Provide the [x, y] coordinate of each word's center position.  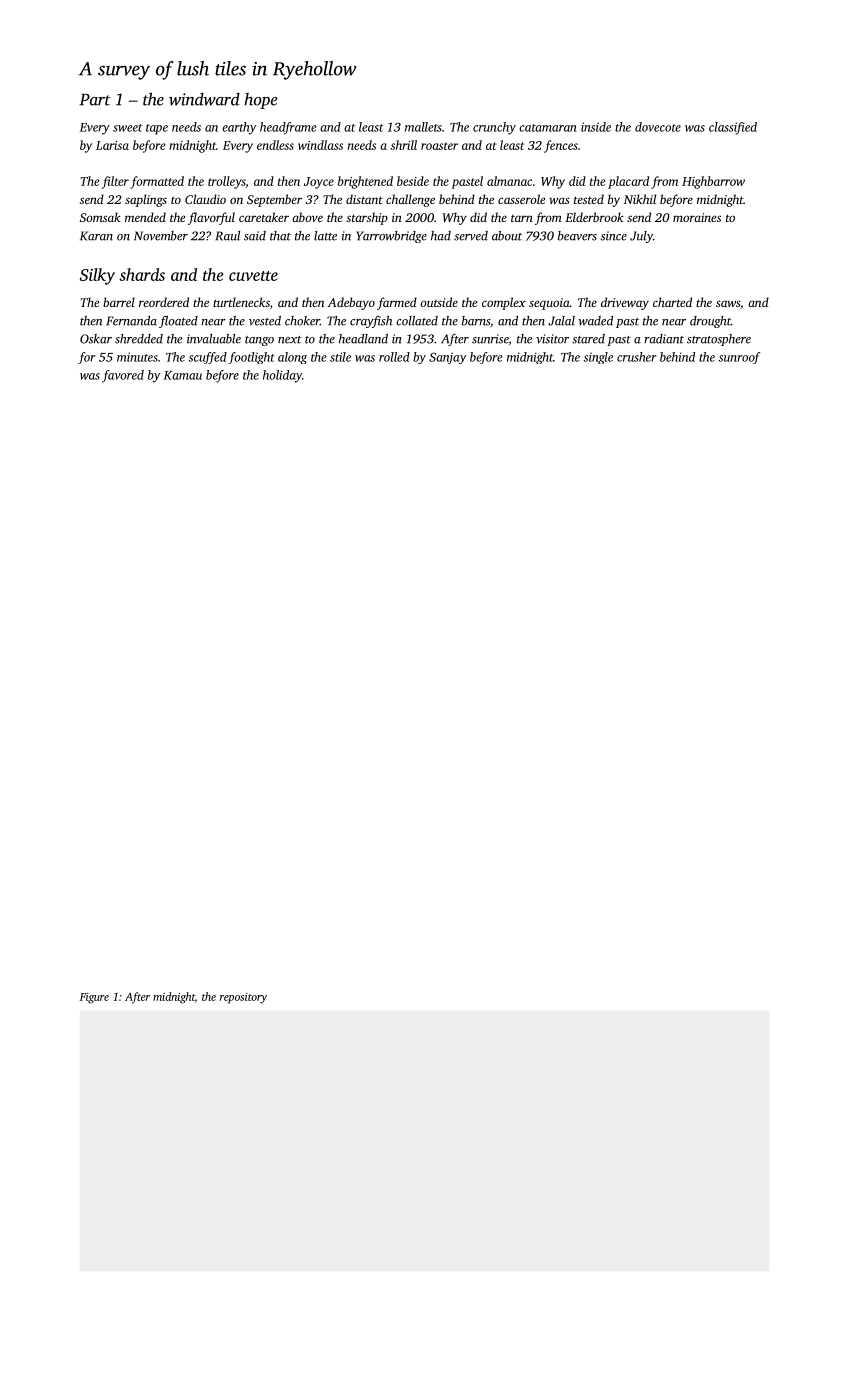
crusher [637, 357]
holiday [282, 376]
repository [243, 998]
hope [261, 101]
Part [95, 100]
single [598, 358]
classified [733, 128]
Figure [94, 998]
